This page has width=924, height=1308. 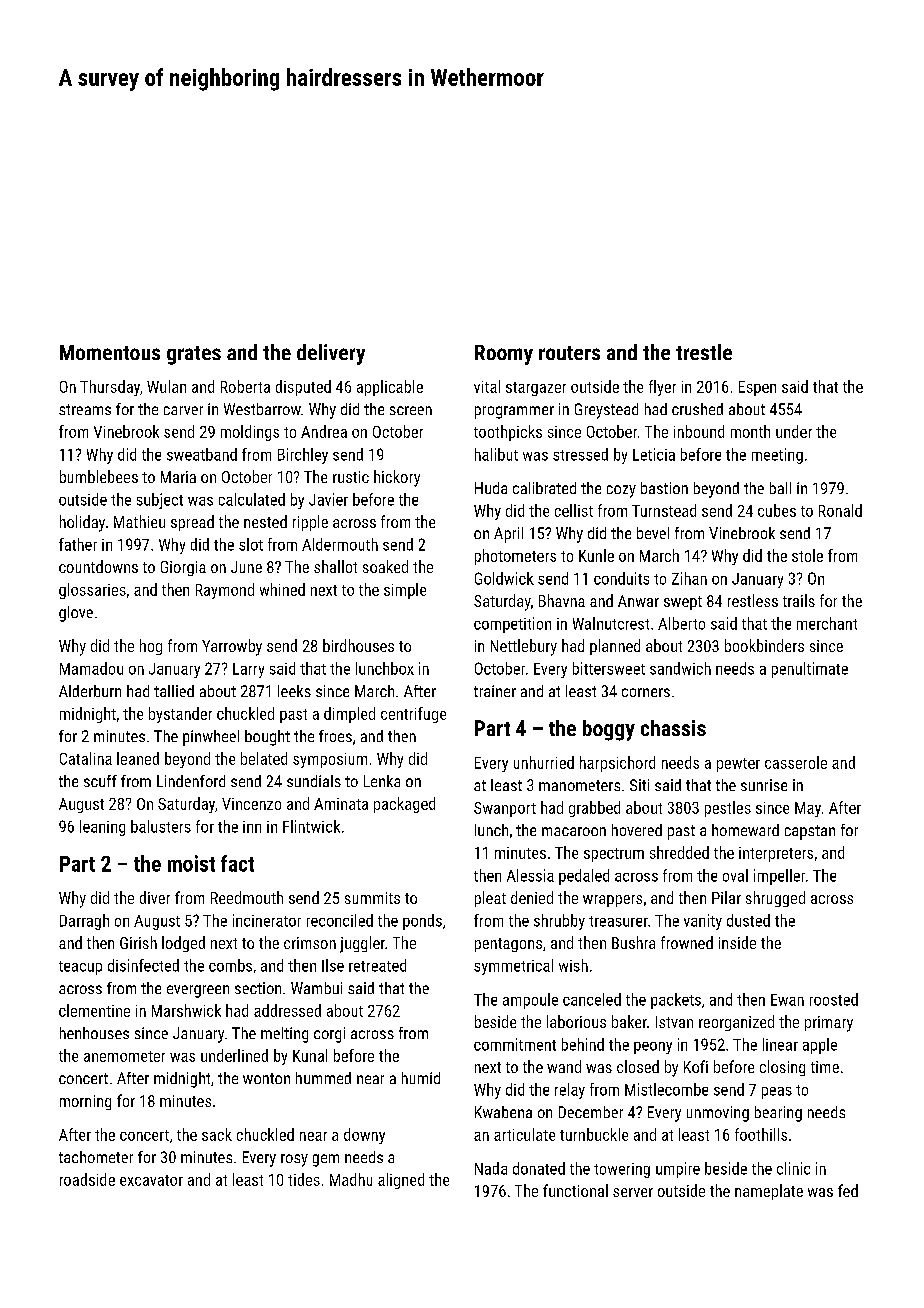 I want to click on grates, so click(x=194, y=355).
